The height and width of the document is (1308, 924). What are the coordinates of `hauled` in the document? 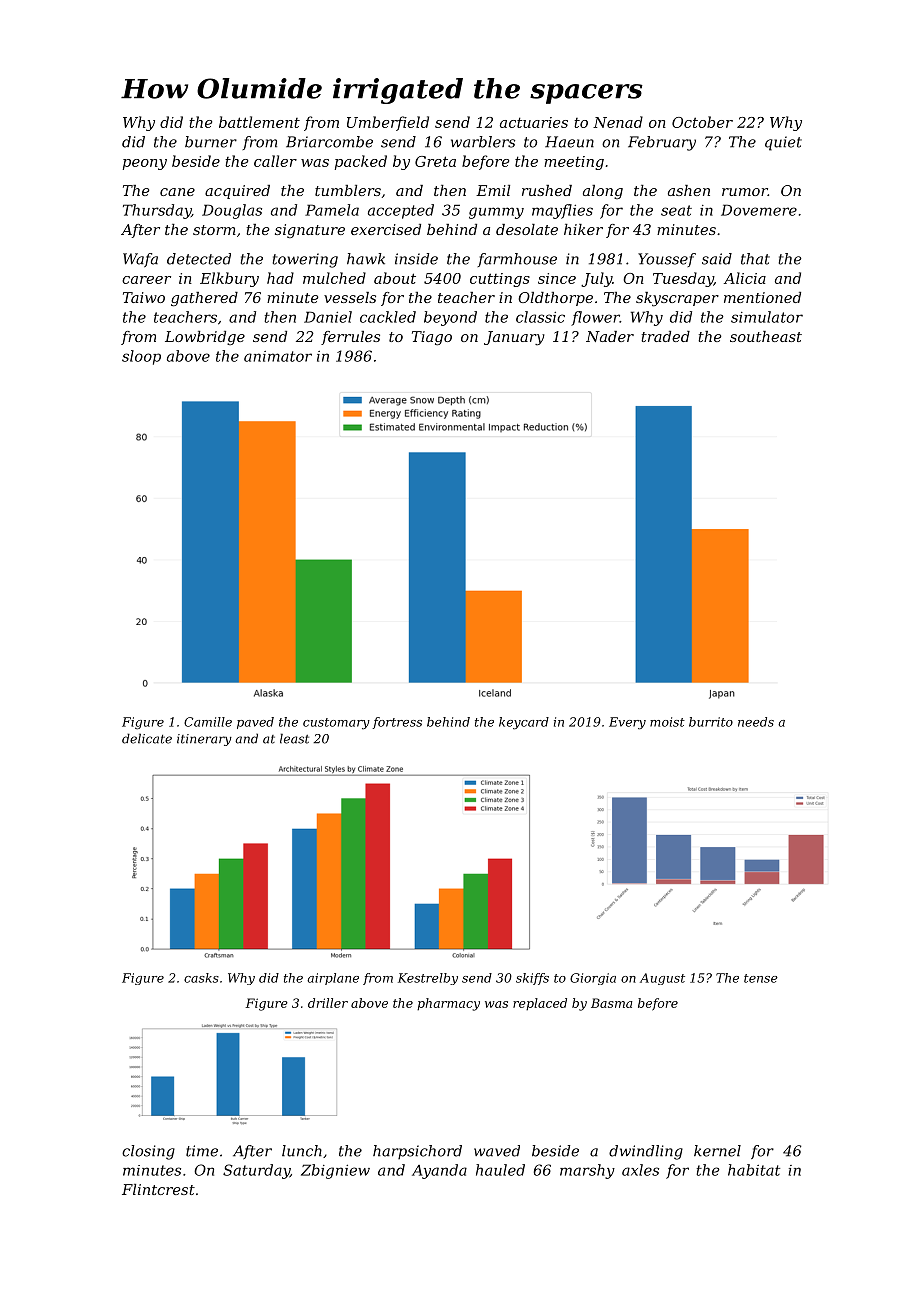 It's located at (500, 1170).
